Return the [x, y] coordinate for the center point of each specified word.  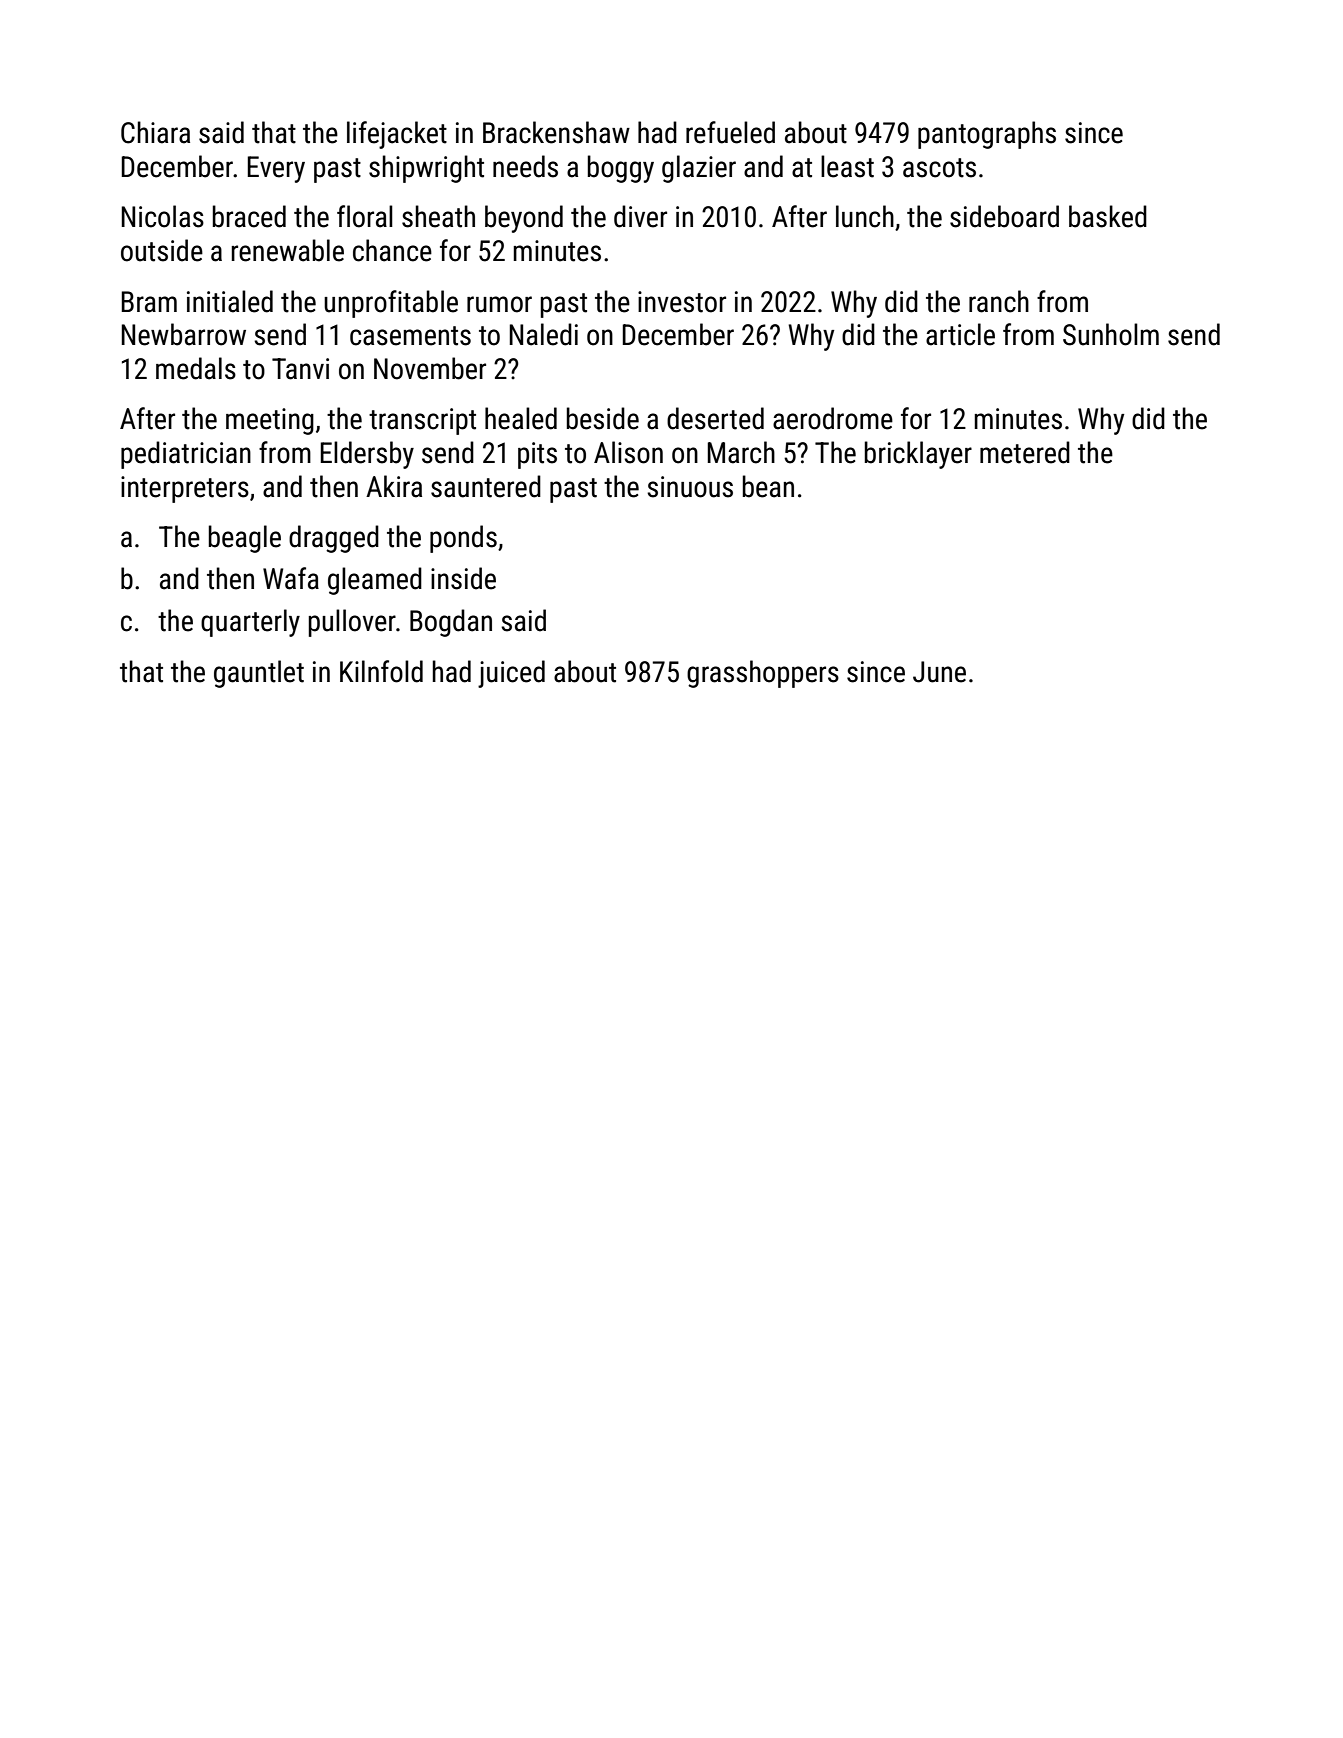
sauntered [486, 486]
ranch [999, 301]
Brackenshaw [556, 132]
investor [682, 302]
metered [1025, 452]
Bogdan [451, 623]
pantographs [987, 135]
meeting [270, 421]
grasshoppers [763, 674]
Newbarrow [184, 334]
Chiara [155, 132]
